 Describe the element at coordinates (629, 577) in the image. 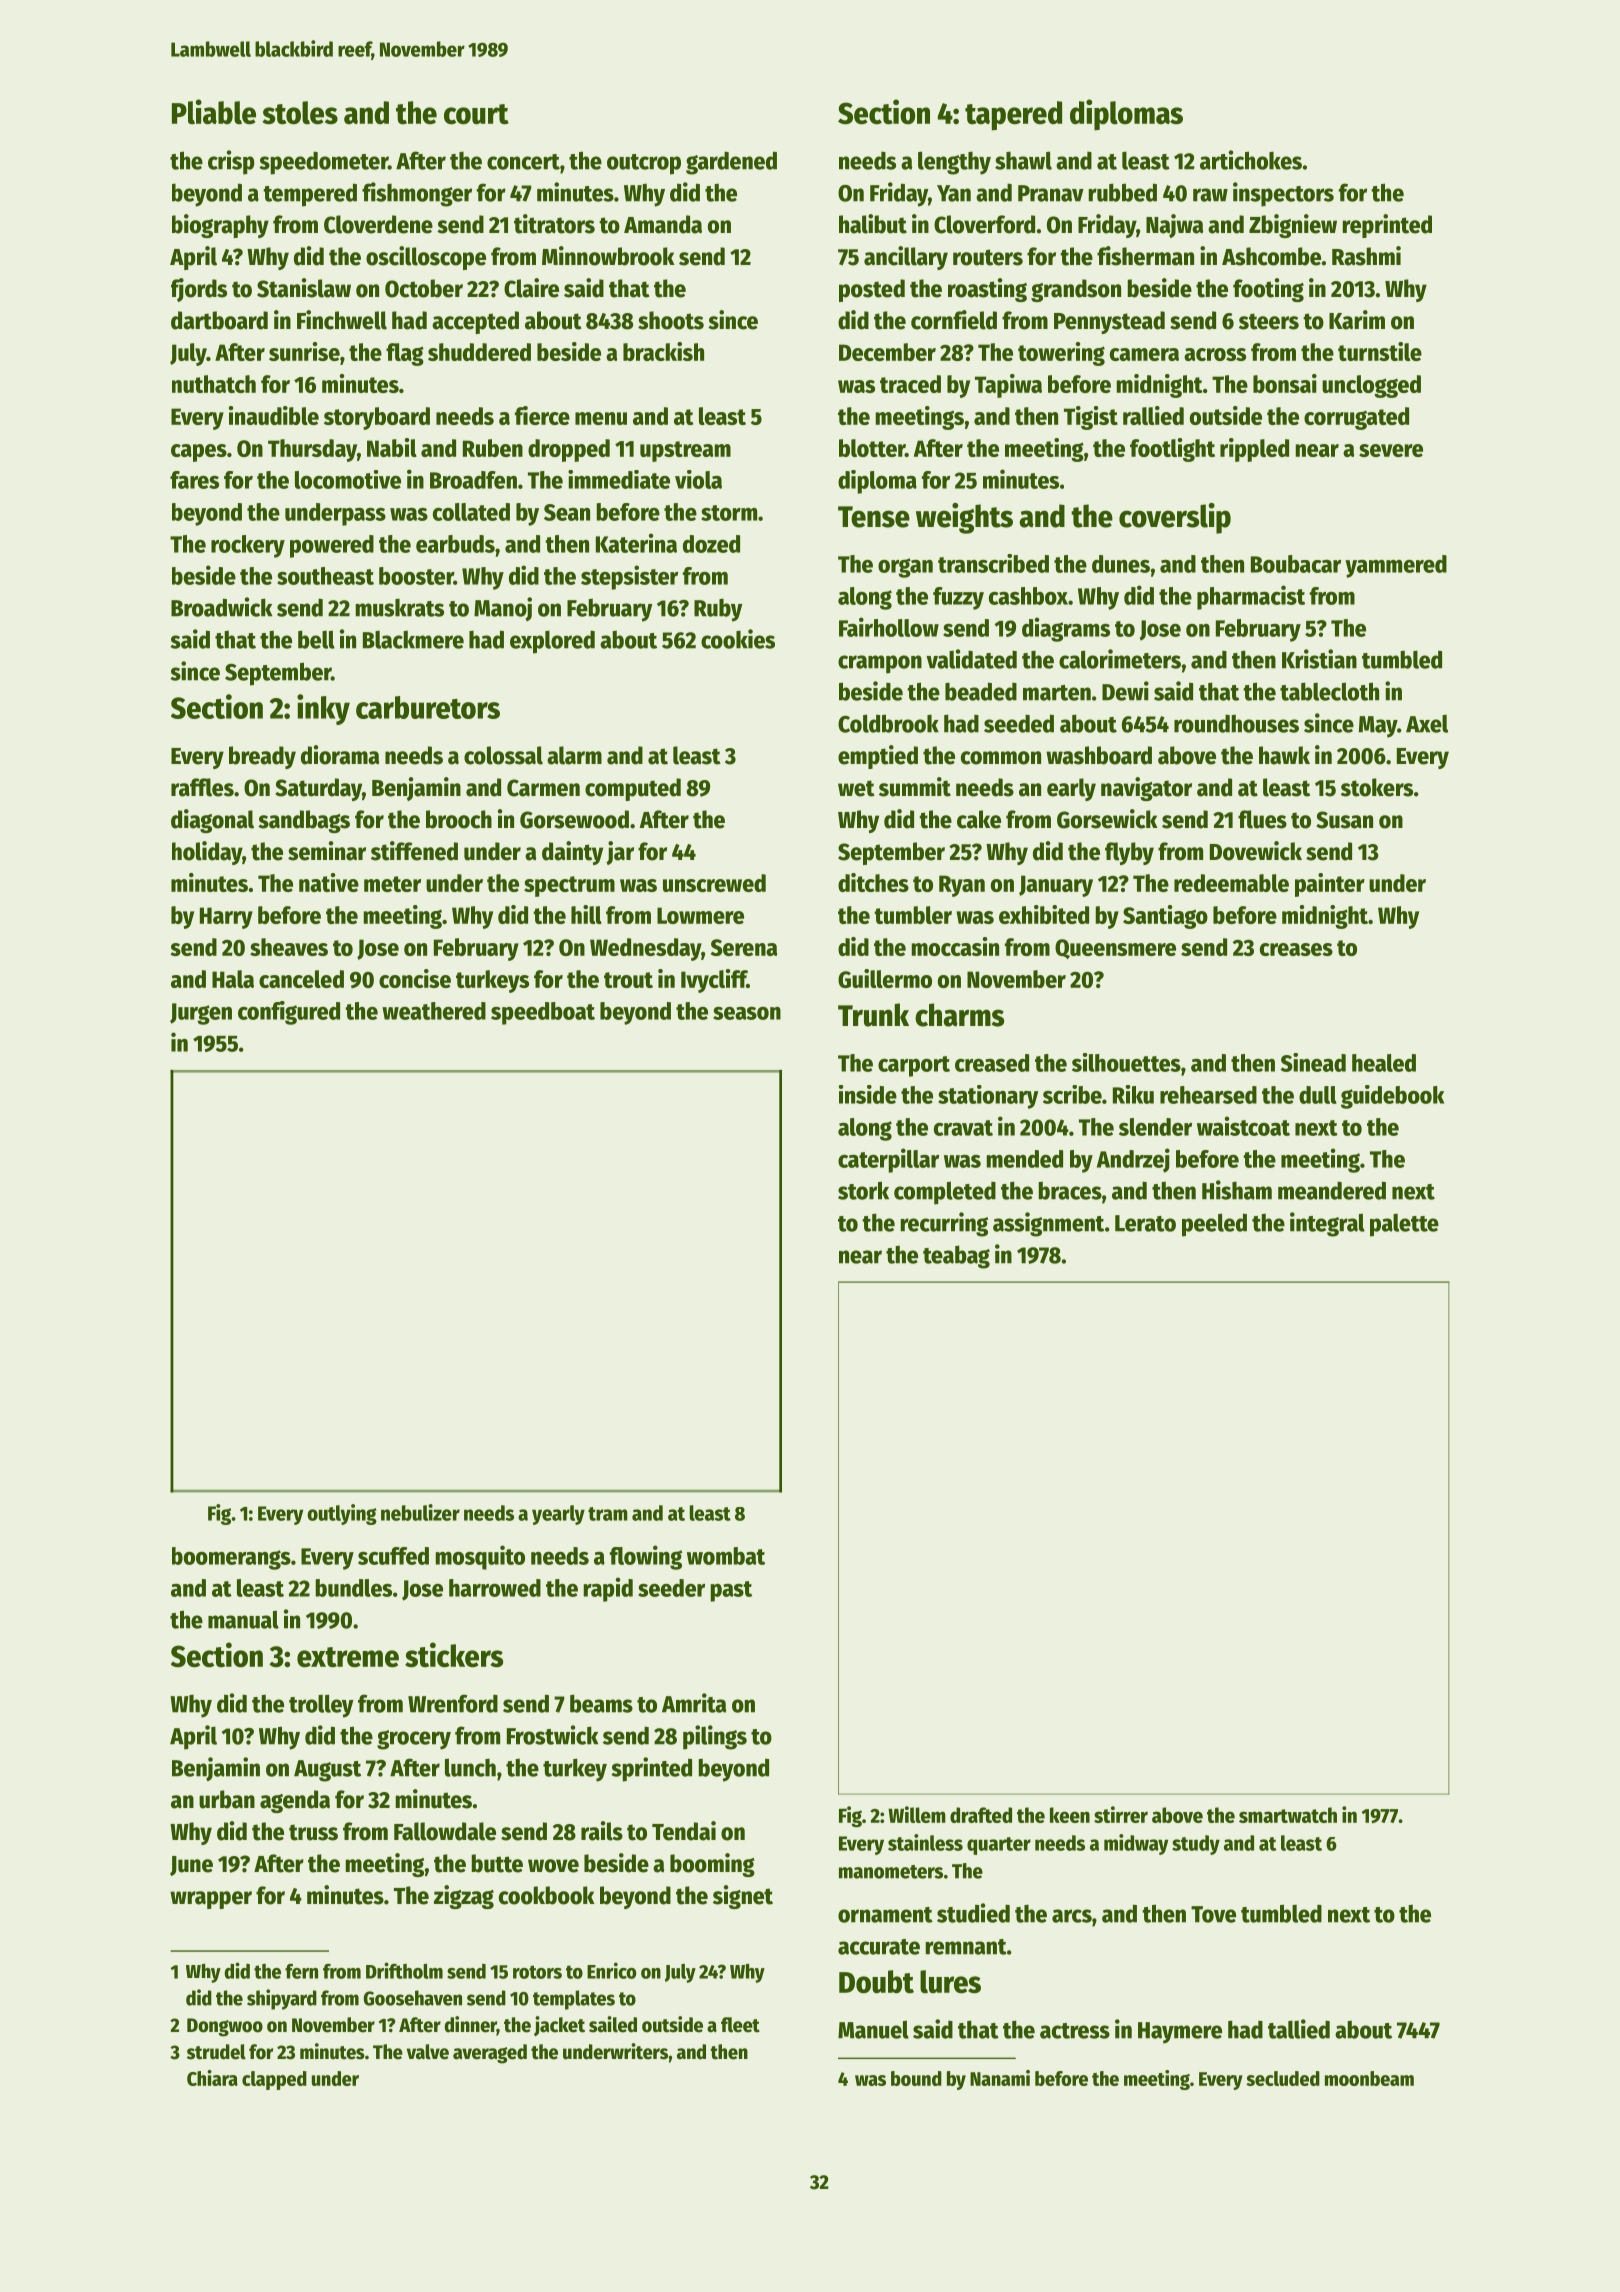

I see `stepsister` at that location.
